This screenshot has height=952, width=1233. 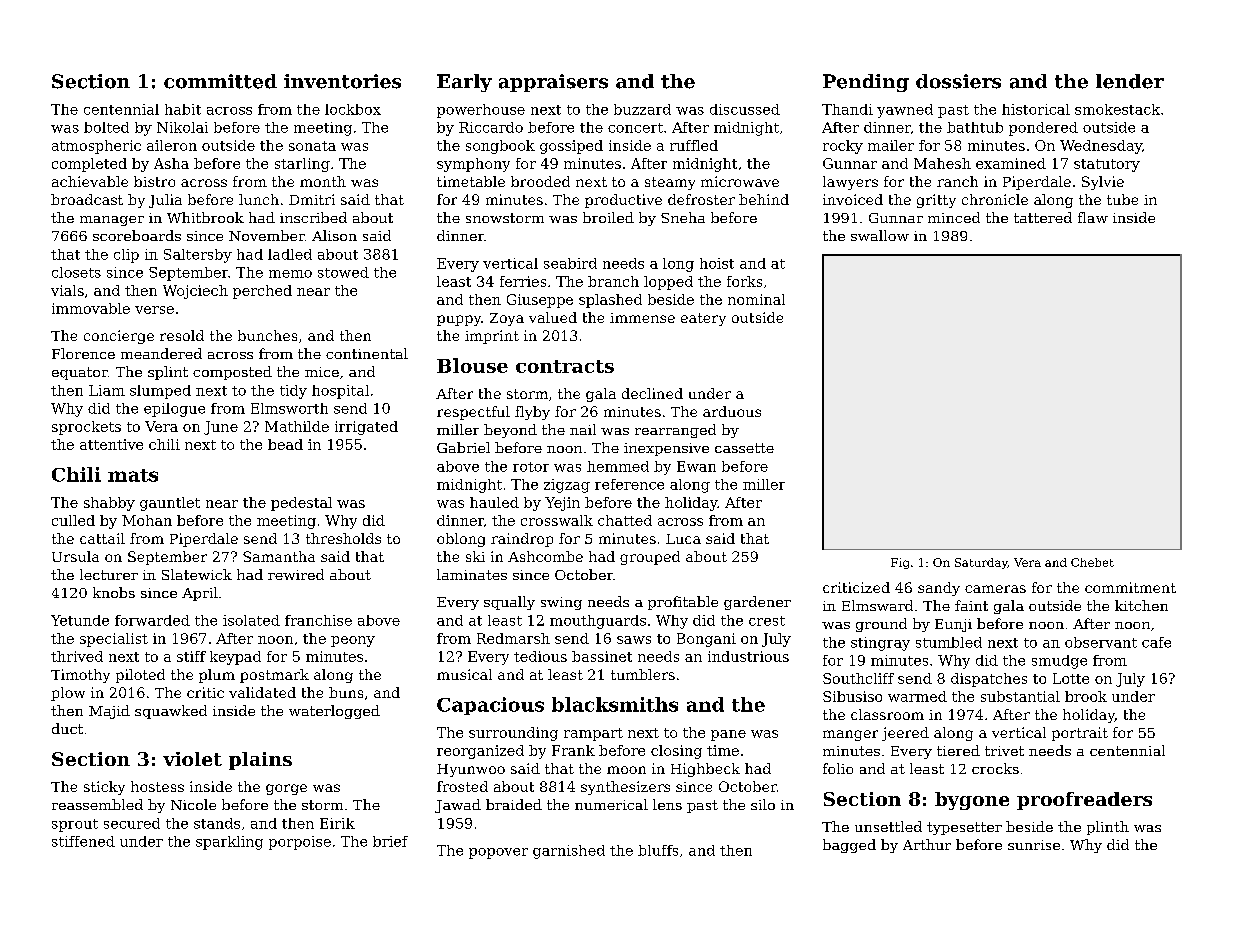 I want to click on Fig, so click(x=900, y=563).
